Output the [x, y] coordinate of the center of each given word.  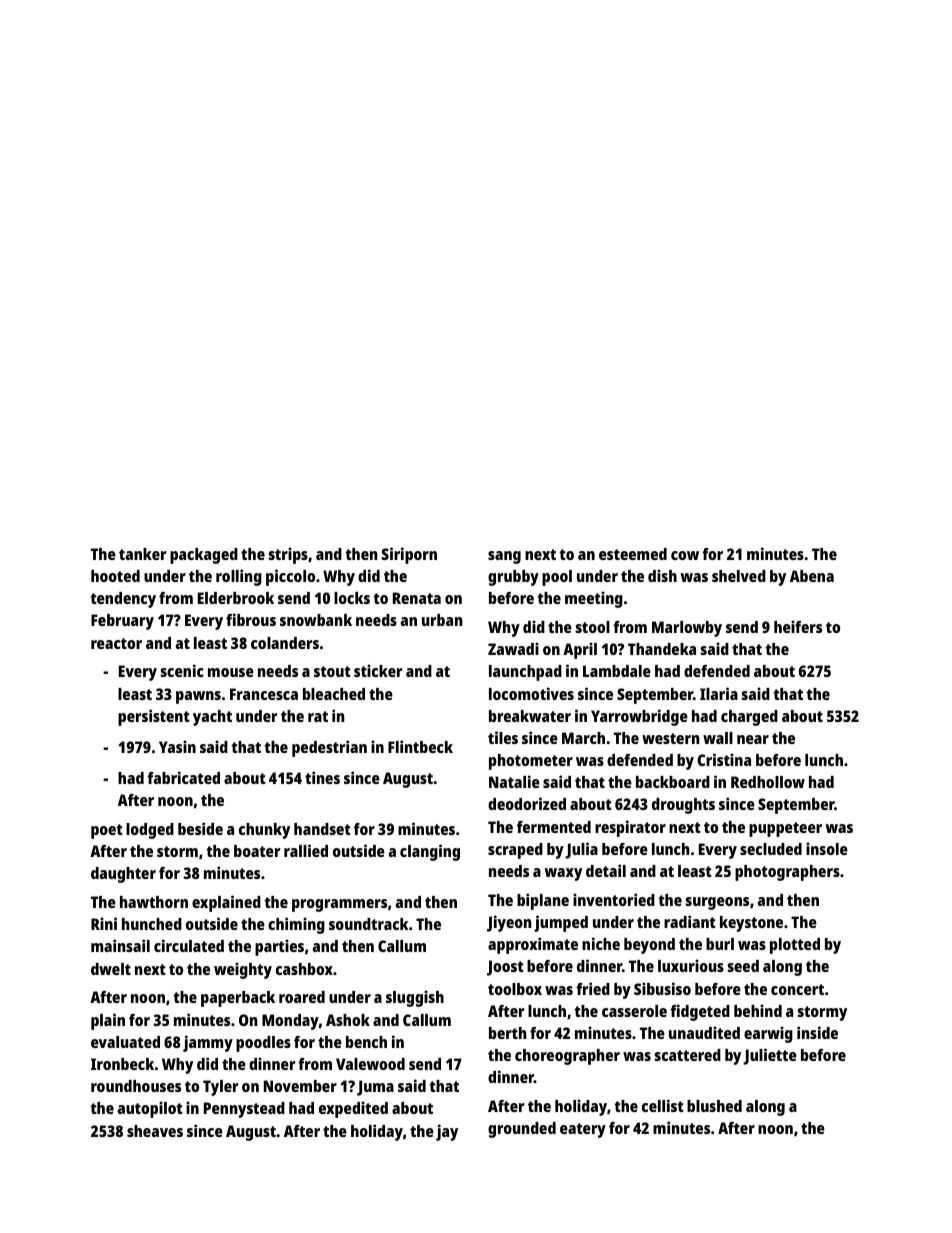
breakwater [530, 716]
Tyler [220, 1088]
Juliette [770, 1056]
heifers [798, 626]
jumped [561, 923]
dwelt [111, 969]
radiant [690, 921]
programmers [339, 905]
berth [508, 1033]
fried [593, 988]
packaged [204, 556]
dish [662, 575]
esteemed [633, 554]
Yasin [177, 746]
